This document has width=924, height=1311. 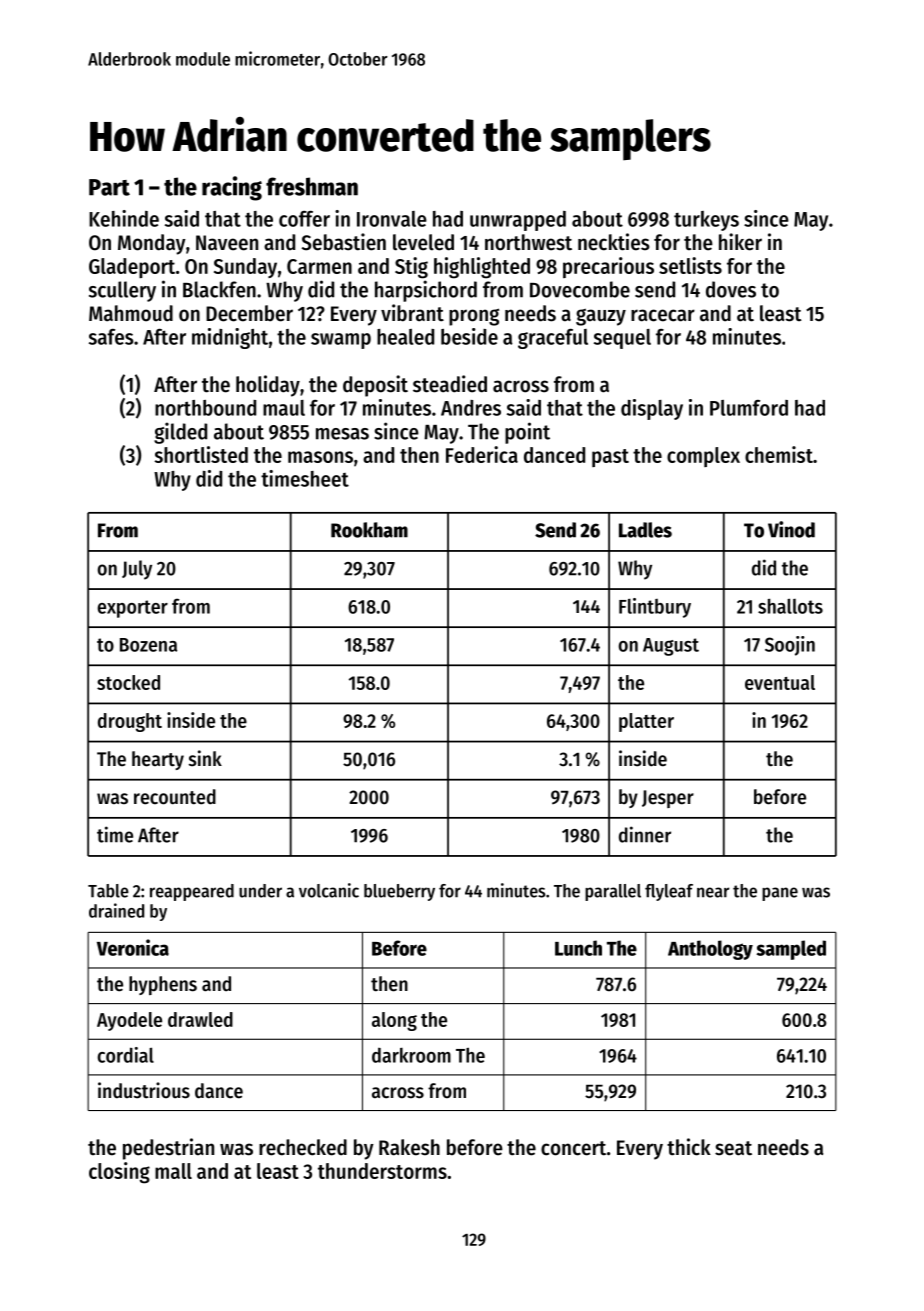 I want to click on turkeys, so click(x=706, y=221).
